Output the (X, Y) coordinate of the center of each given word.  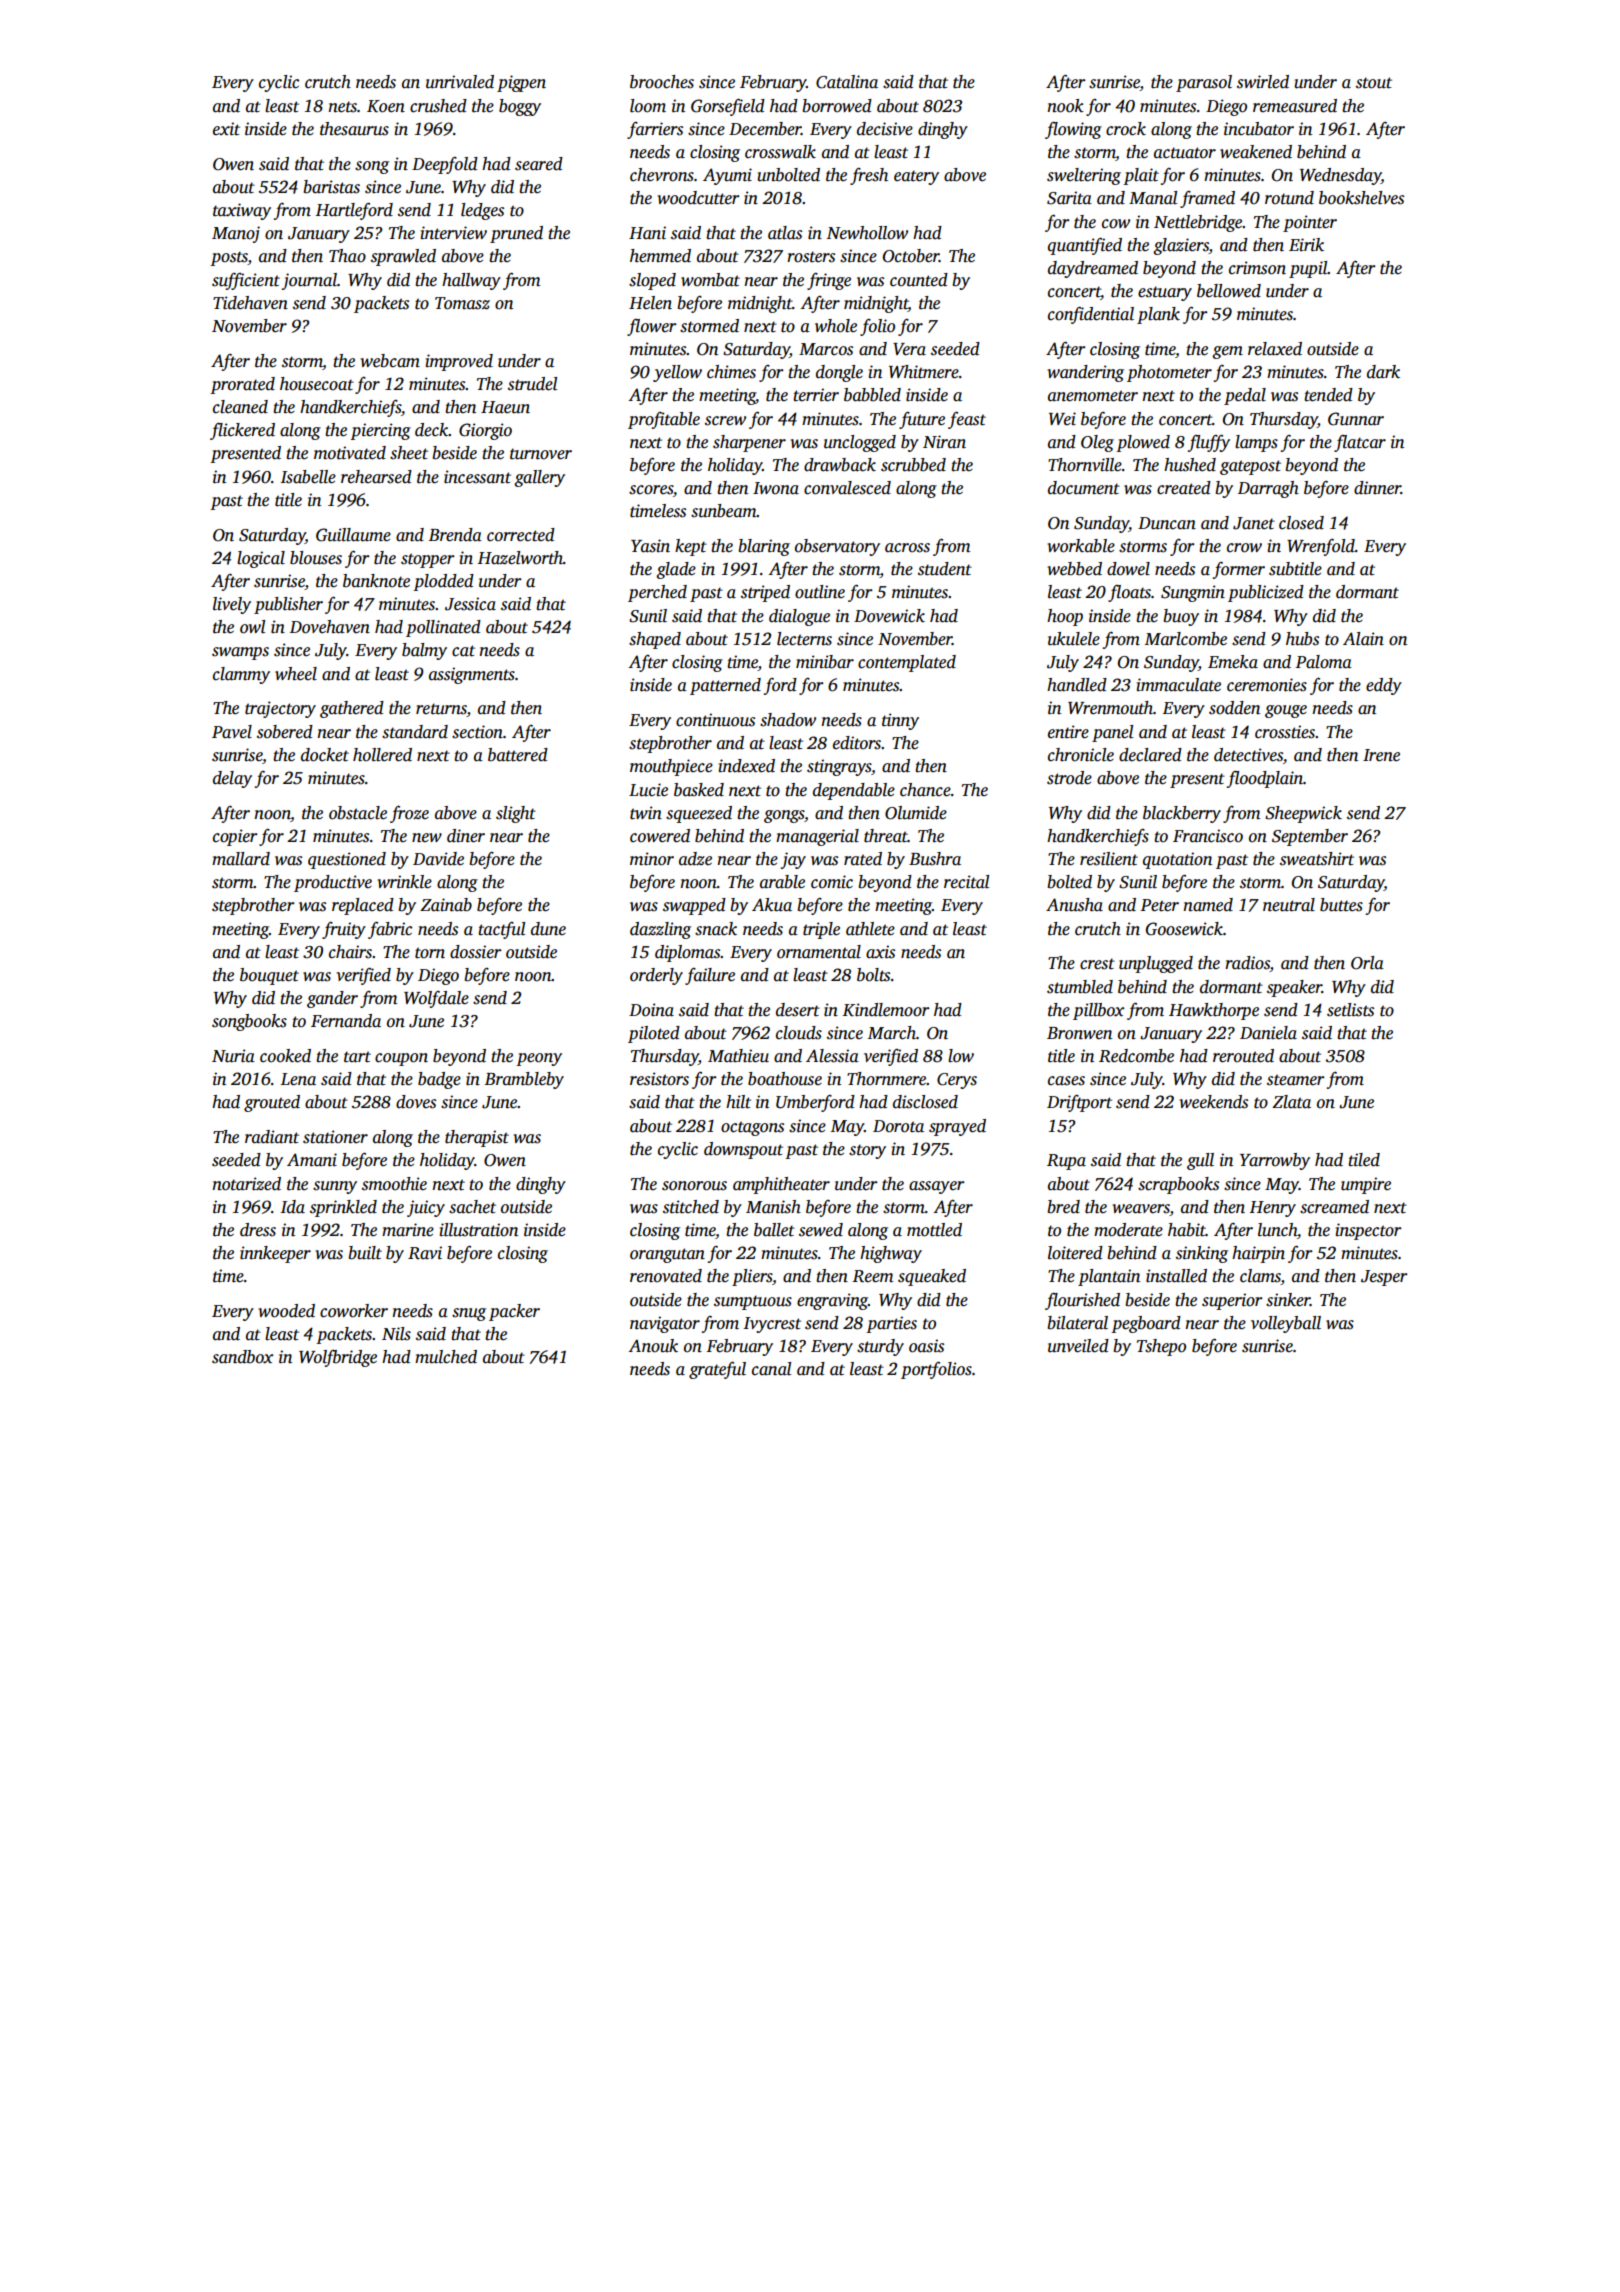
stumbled (1080, 987)
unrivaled (460, 82)
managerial (817, 837)
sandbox (242, 1357)
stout (1374, 83)
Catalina (847, 82)
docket (325, 755)
